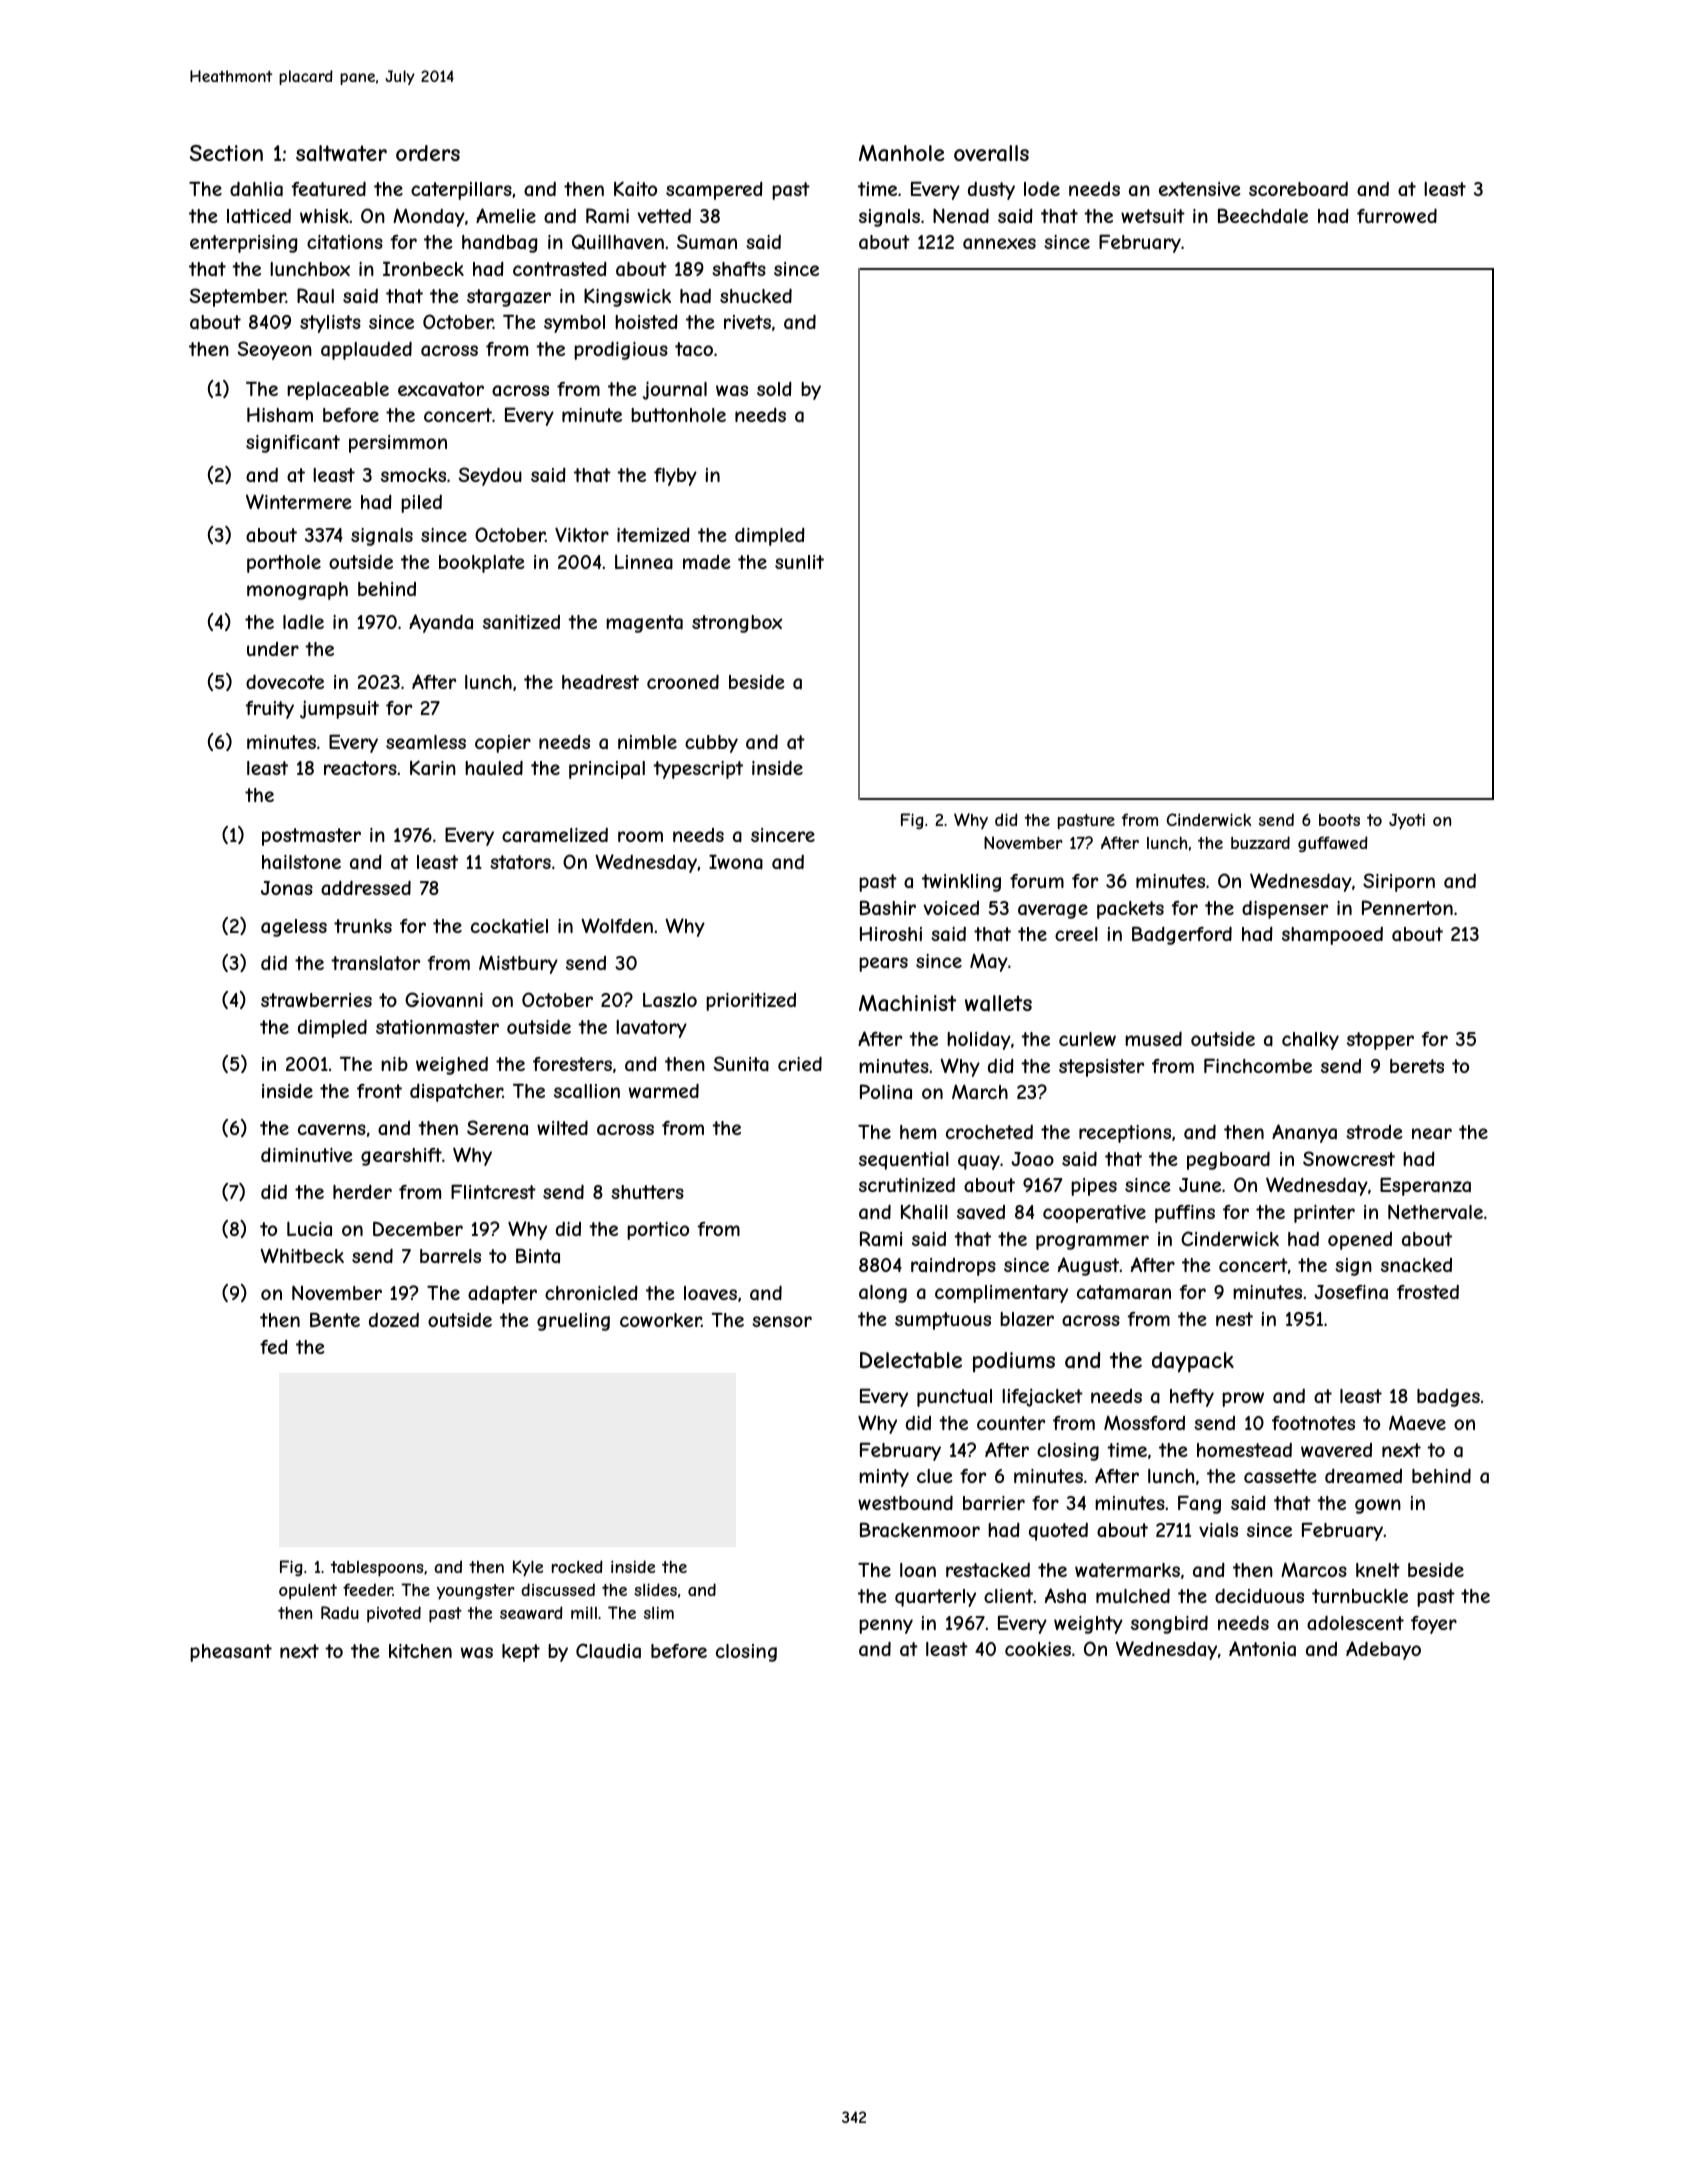 This screenshot has width=1683, height=2178. I want to click on Jyoti, so click(1407, 822).
